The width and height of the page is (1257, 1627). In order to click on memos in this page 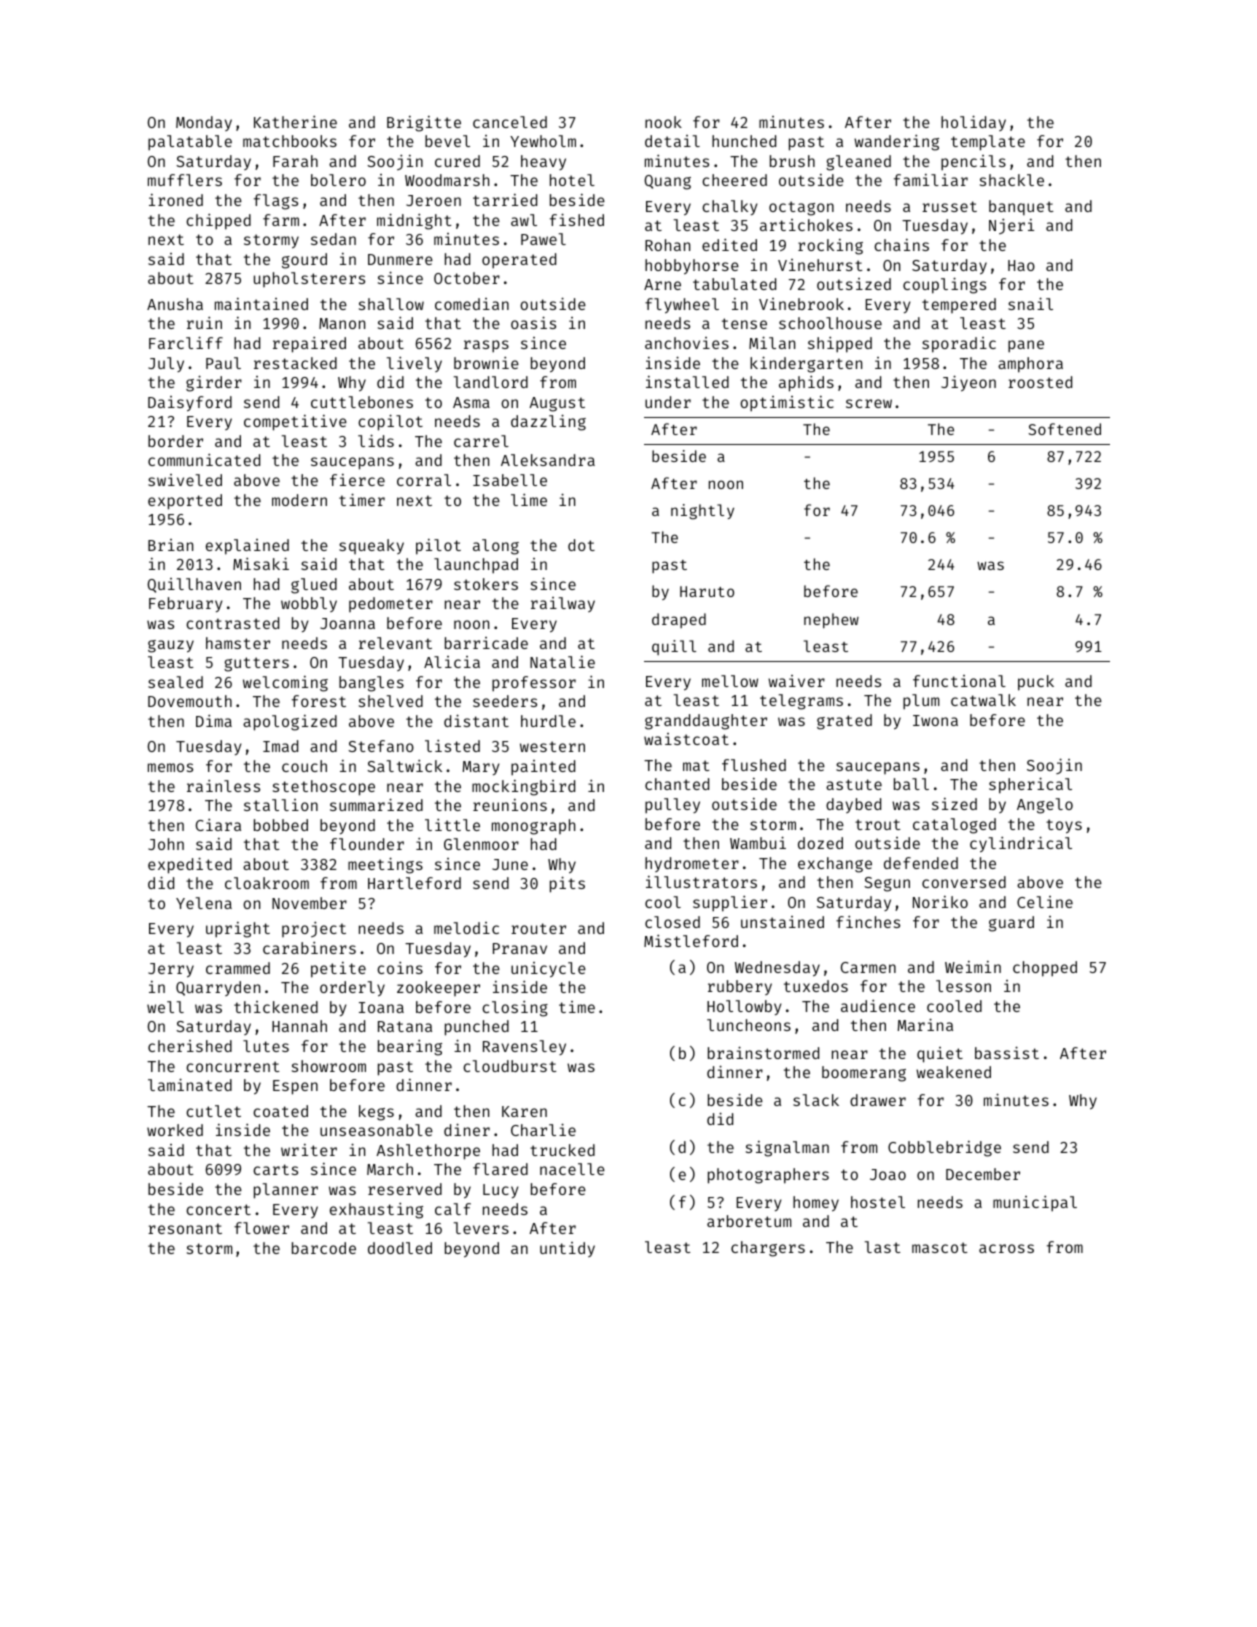, I will do `click(170, 767)`.
